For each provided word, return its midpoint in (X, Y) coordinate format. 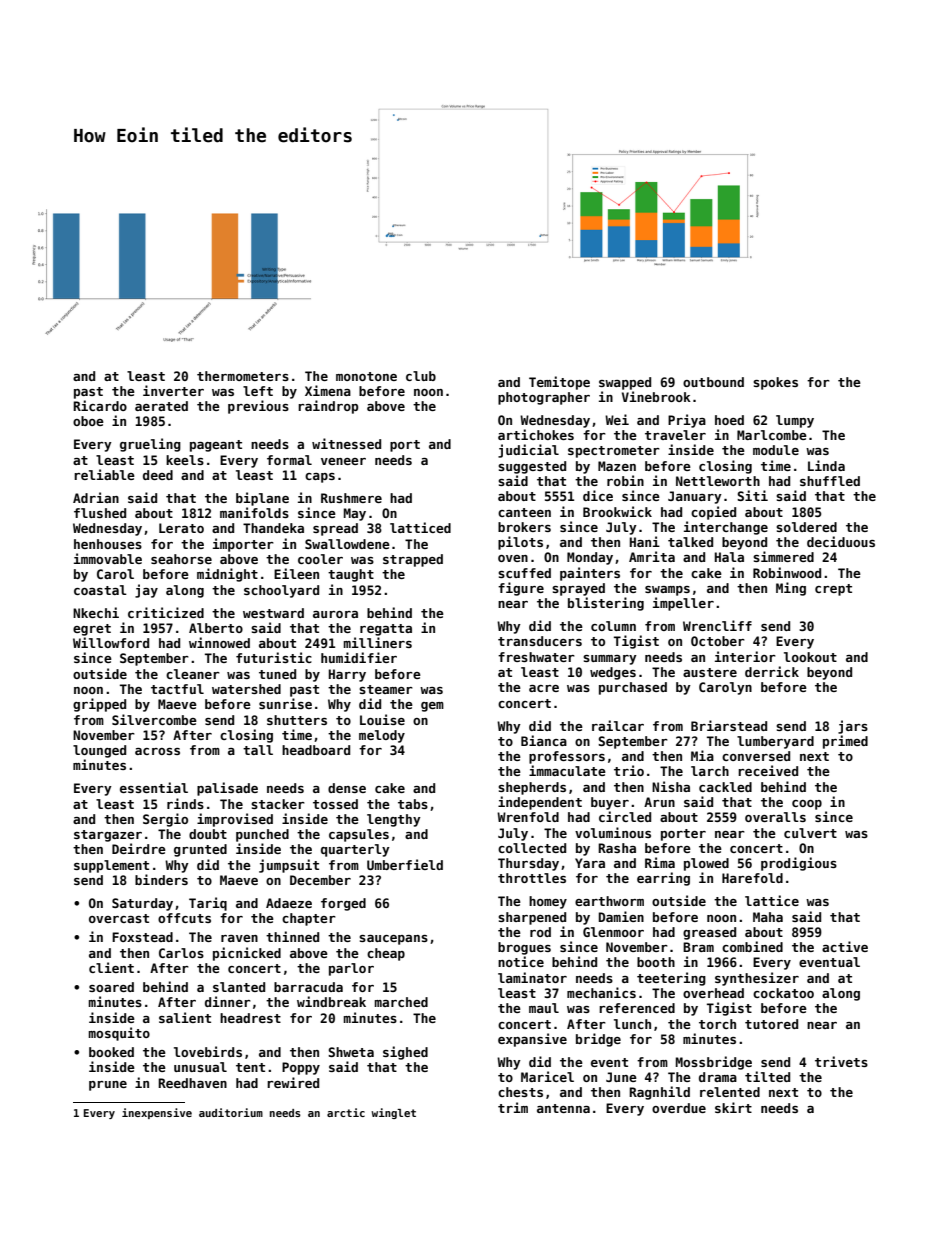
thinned (292, 936)
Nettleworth (718, 481)
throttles (532, 878)
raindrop (328, 407)
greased (709, 933)
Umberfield (405, 864)
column (613, 626)
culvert (810, 833)
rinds (185, 803)
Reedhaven (192, 1083)
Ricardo (100, 405)
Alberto (216, 628)
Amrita (652, 556)
